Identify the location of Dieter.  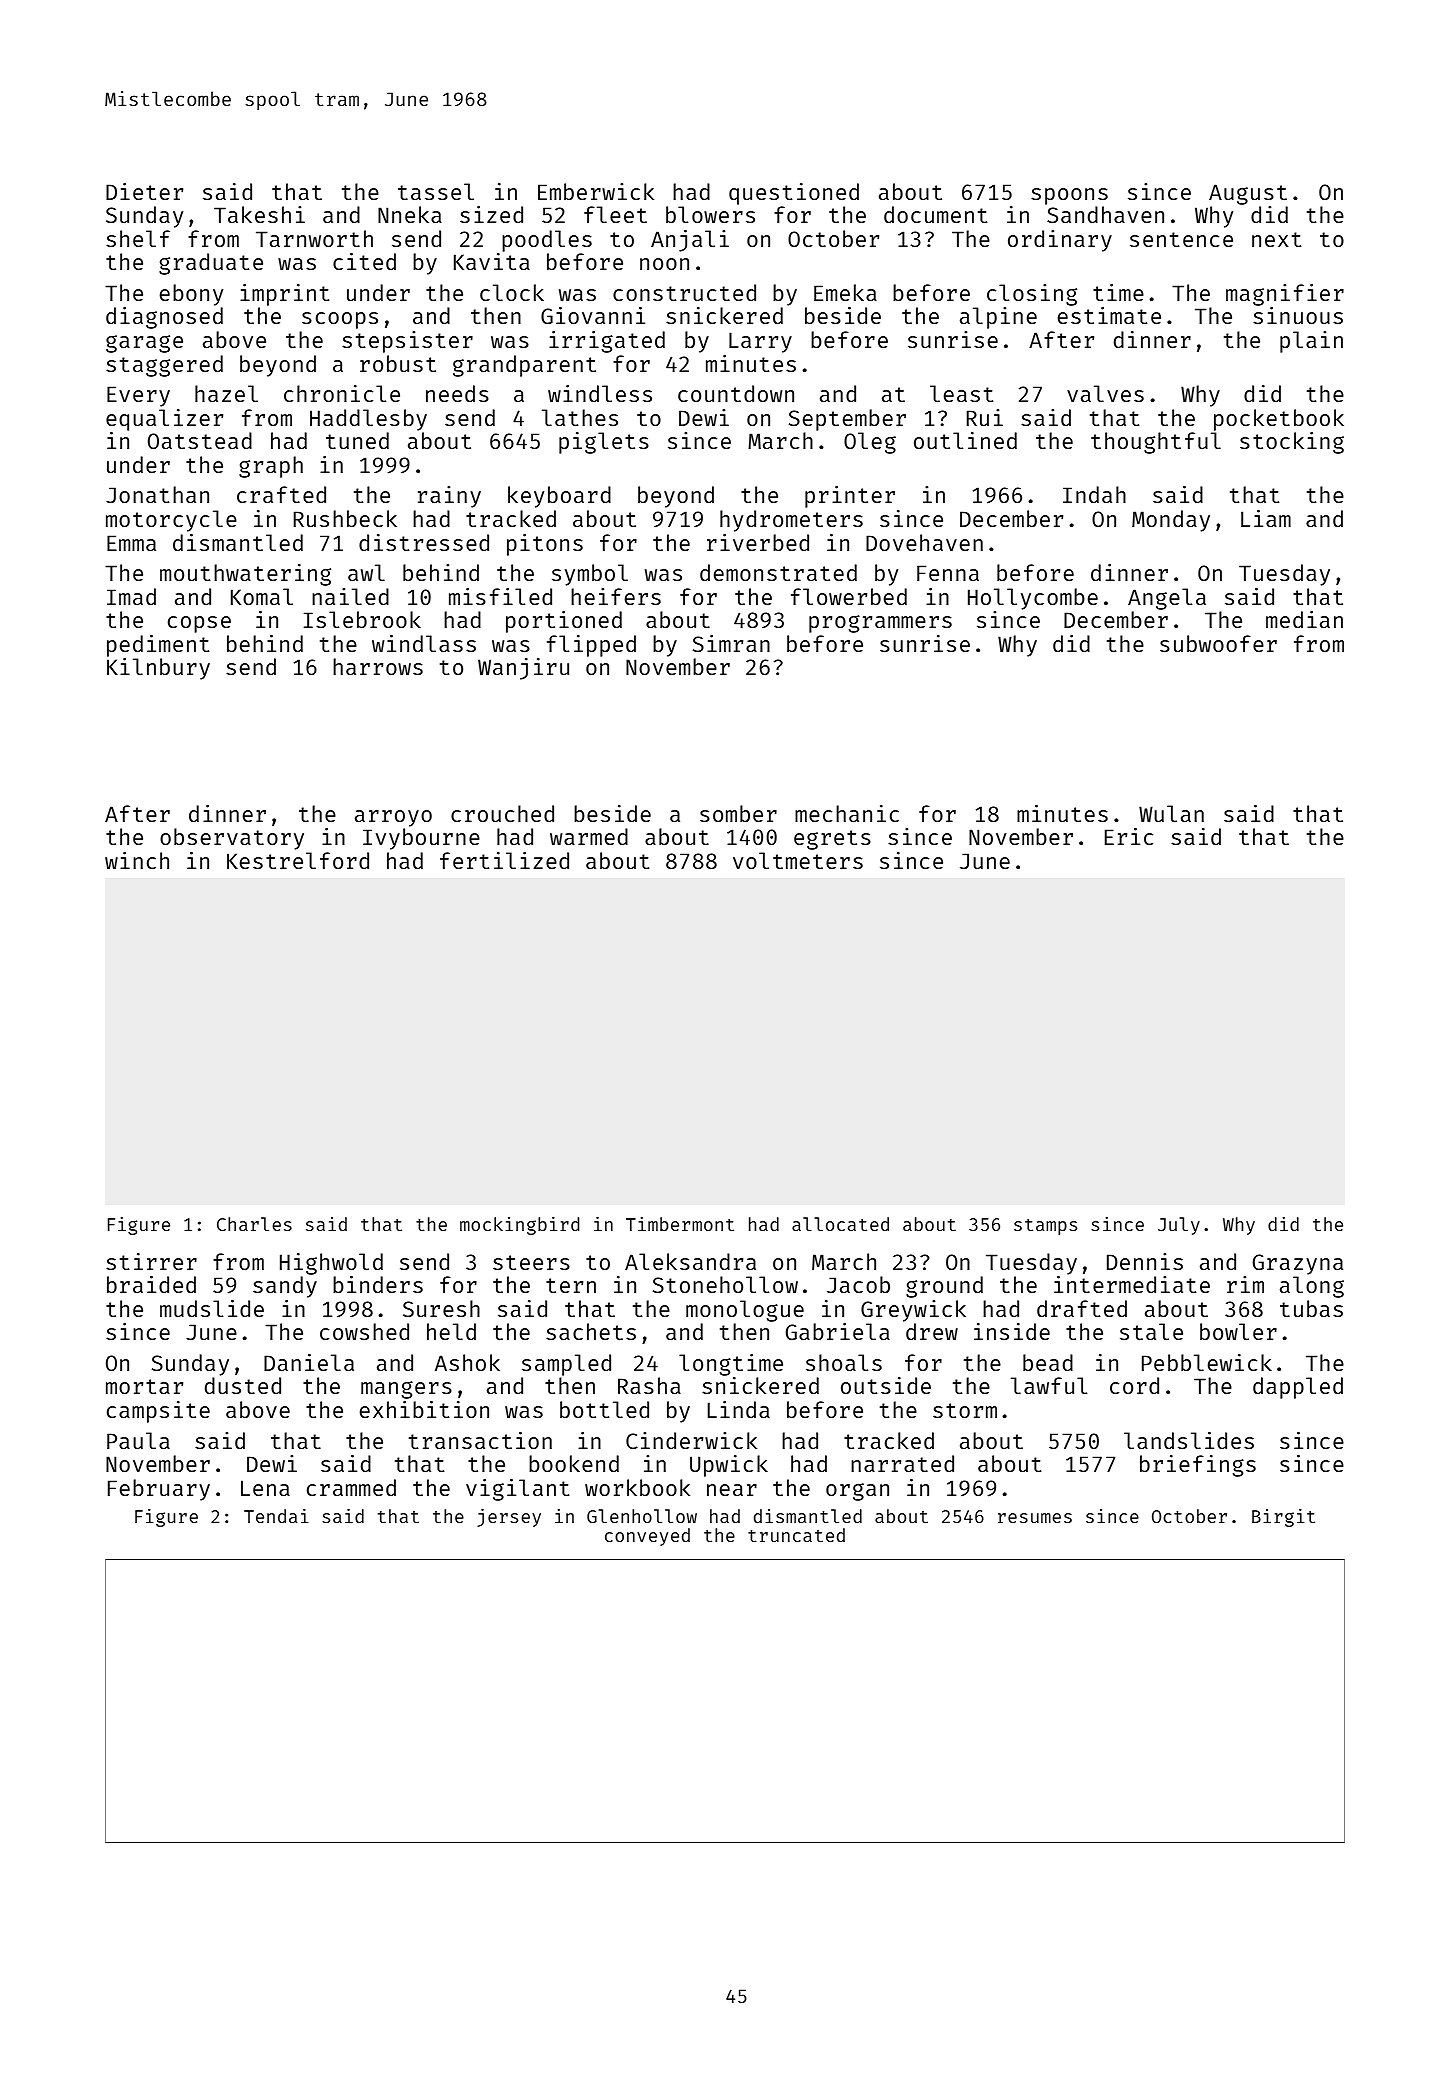
(144, 191).
